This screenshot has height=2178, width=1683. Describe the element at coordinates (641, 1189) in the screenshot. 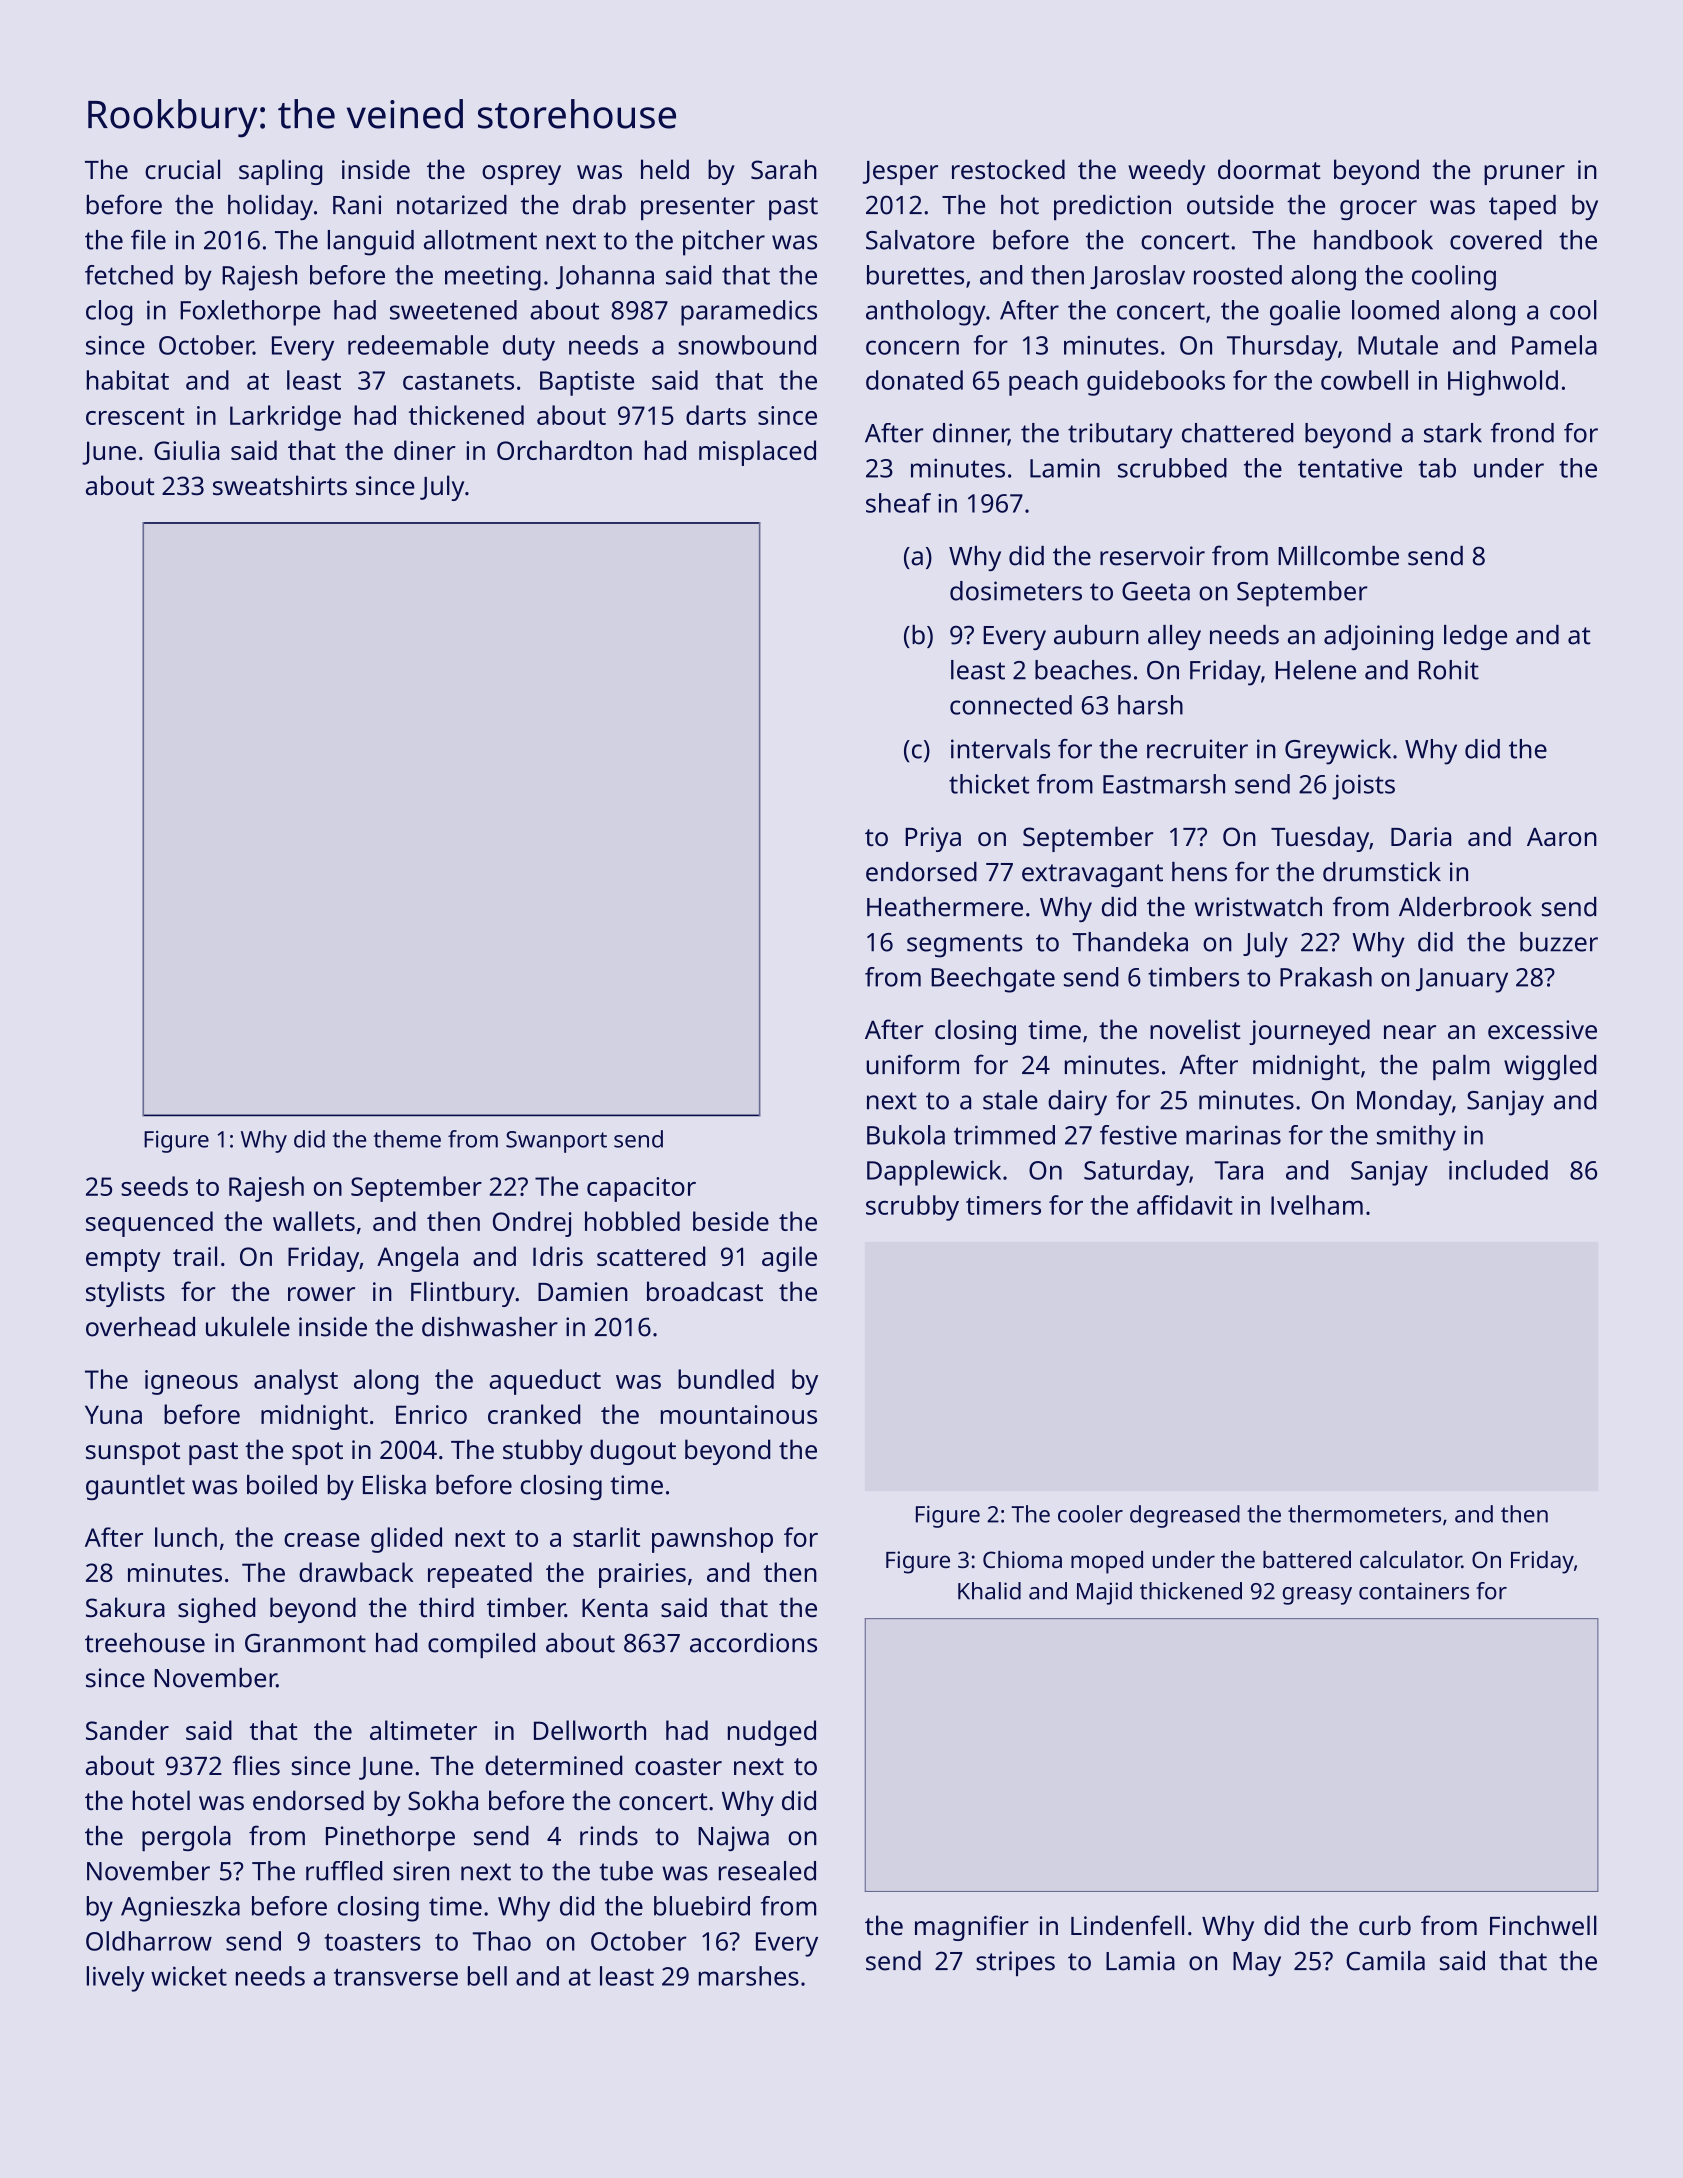

I see `capacitor` at that location.
